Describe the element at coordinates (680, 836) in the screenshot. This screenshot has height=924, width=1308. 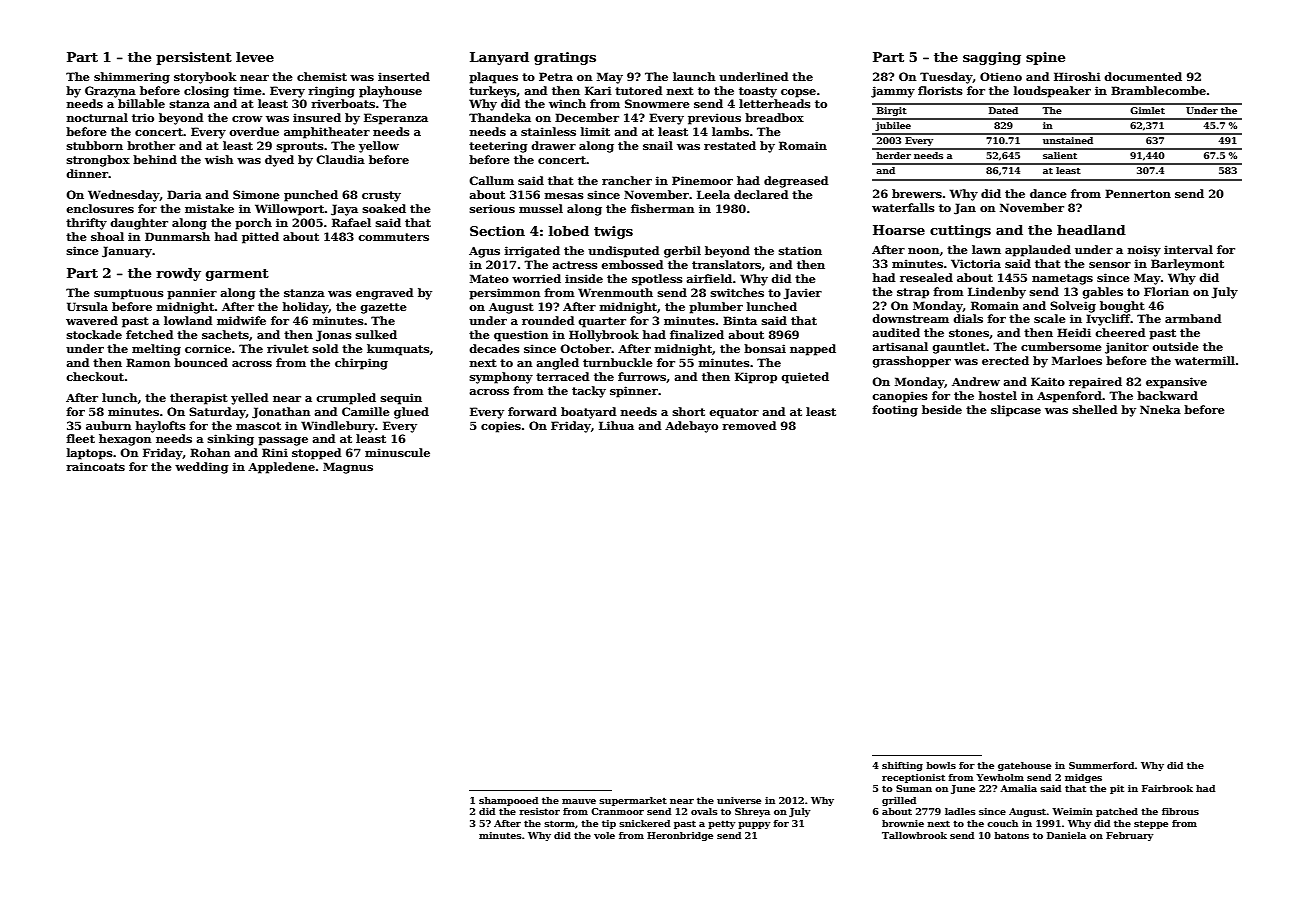
I see `Heronbridge` at that location.
